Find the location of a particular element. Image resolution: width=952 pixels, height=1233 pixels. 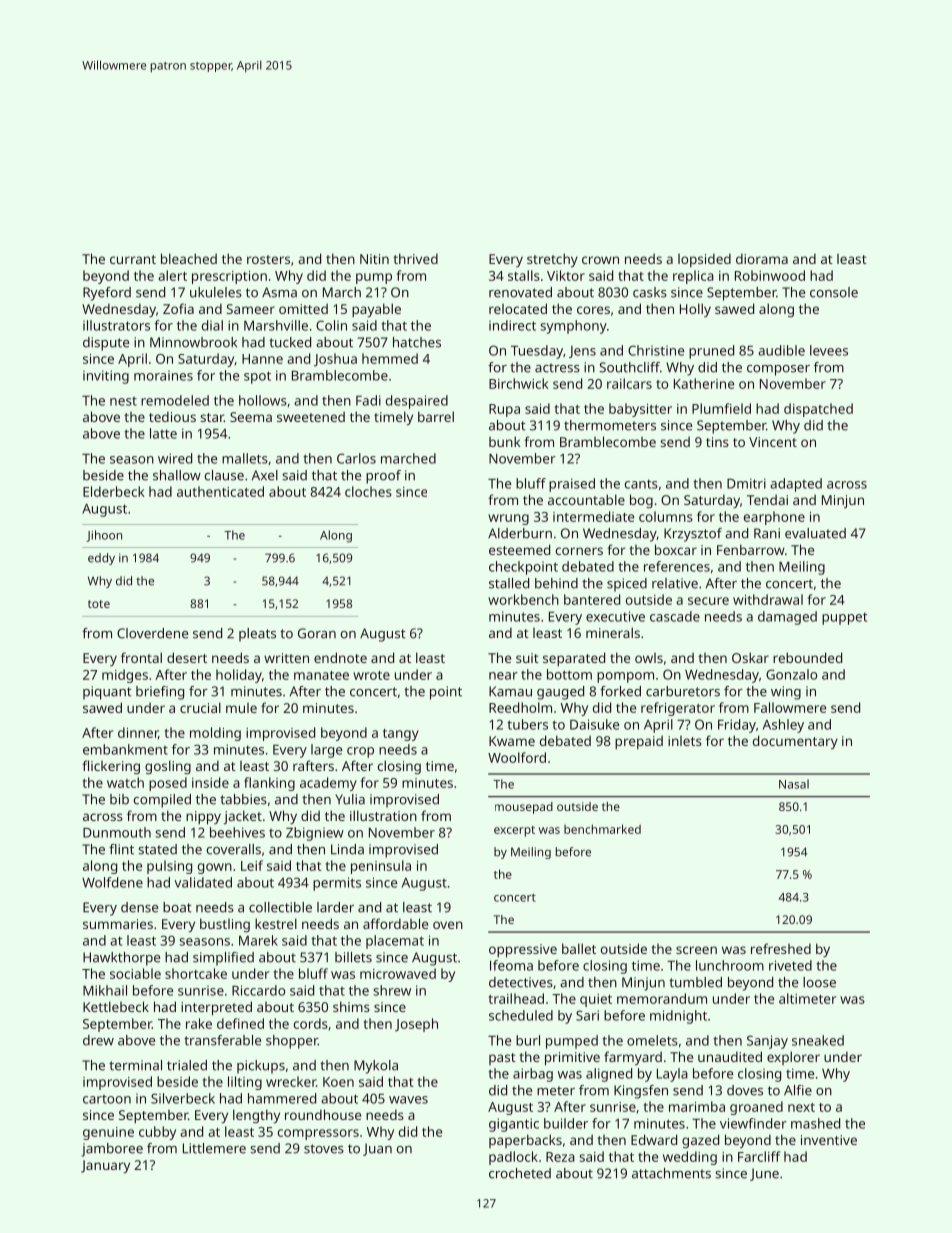

ballet is located at coordinates (579, 948).
